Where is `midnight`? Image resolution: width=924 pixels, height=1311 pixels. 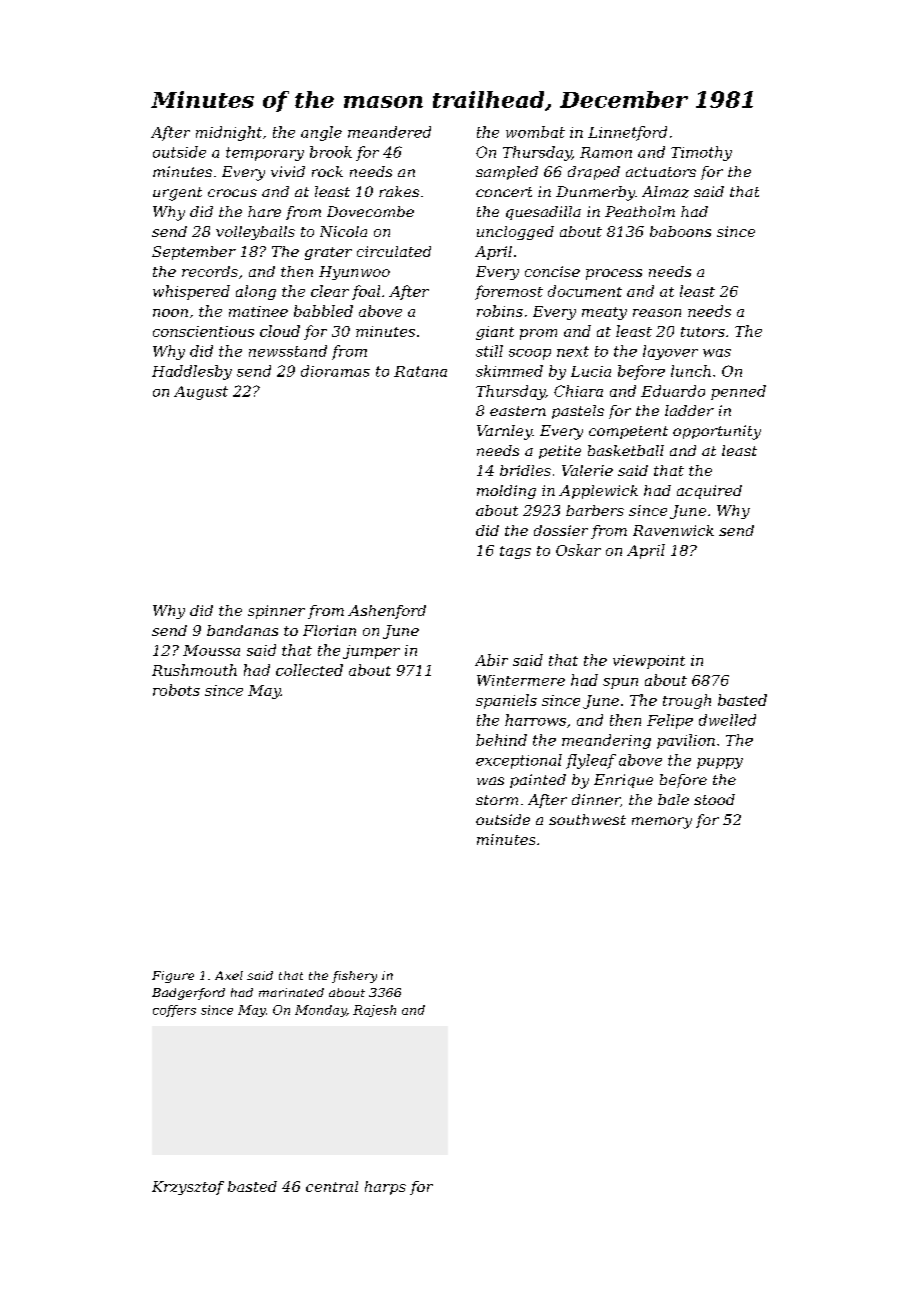
midnight is located at coordinates (229, 133).
